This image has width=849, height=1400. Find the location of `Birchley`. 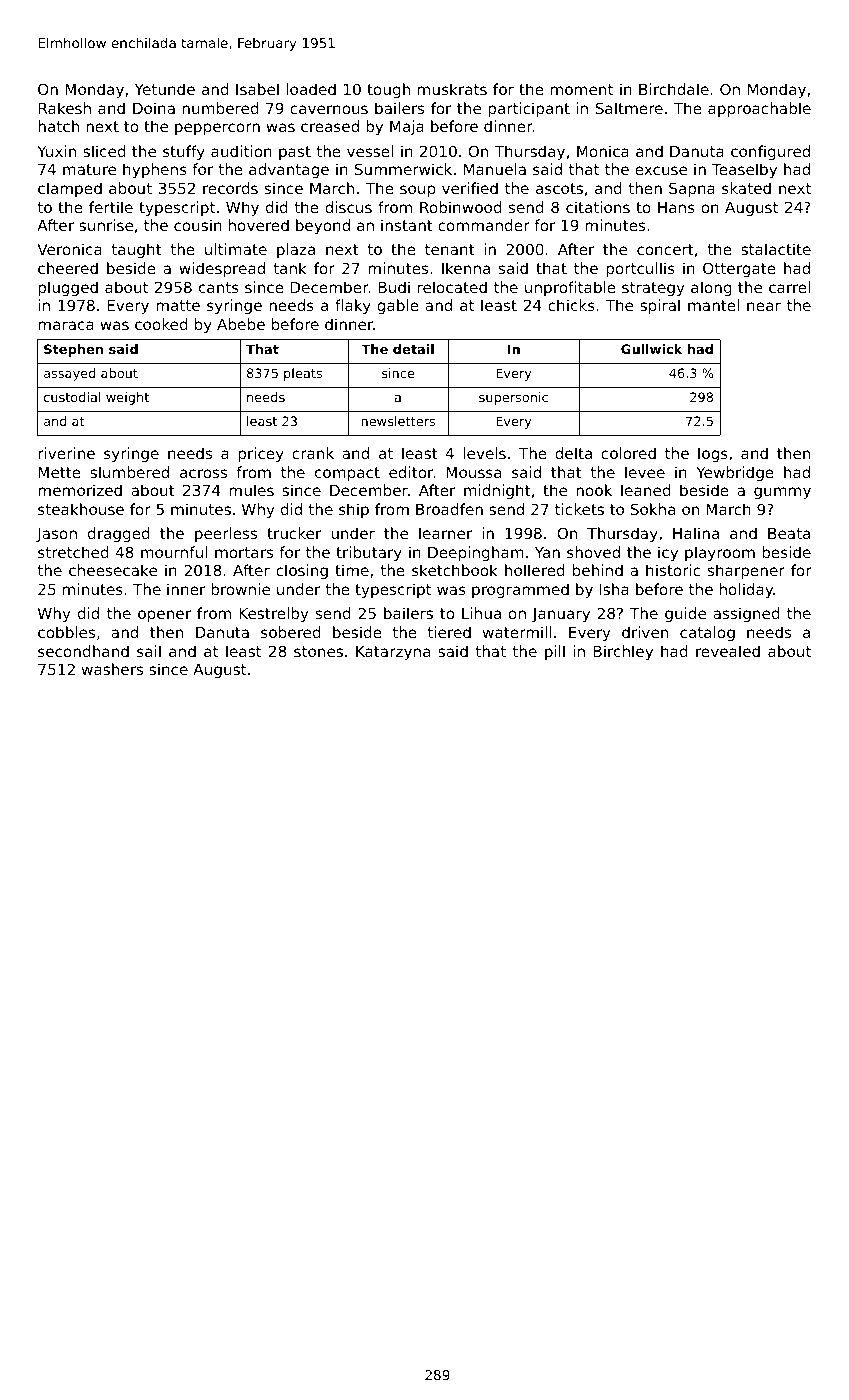

Birchley is located at coordinates (623, 652).
